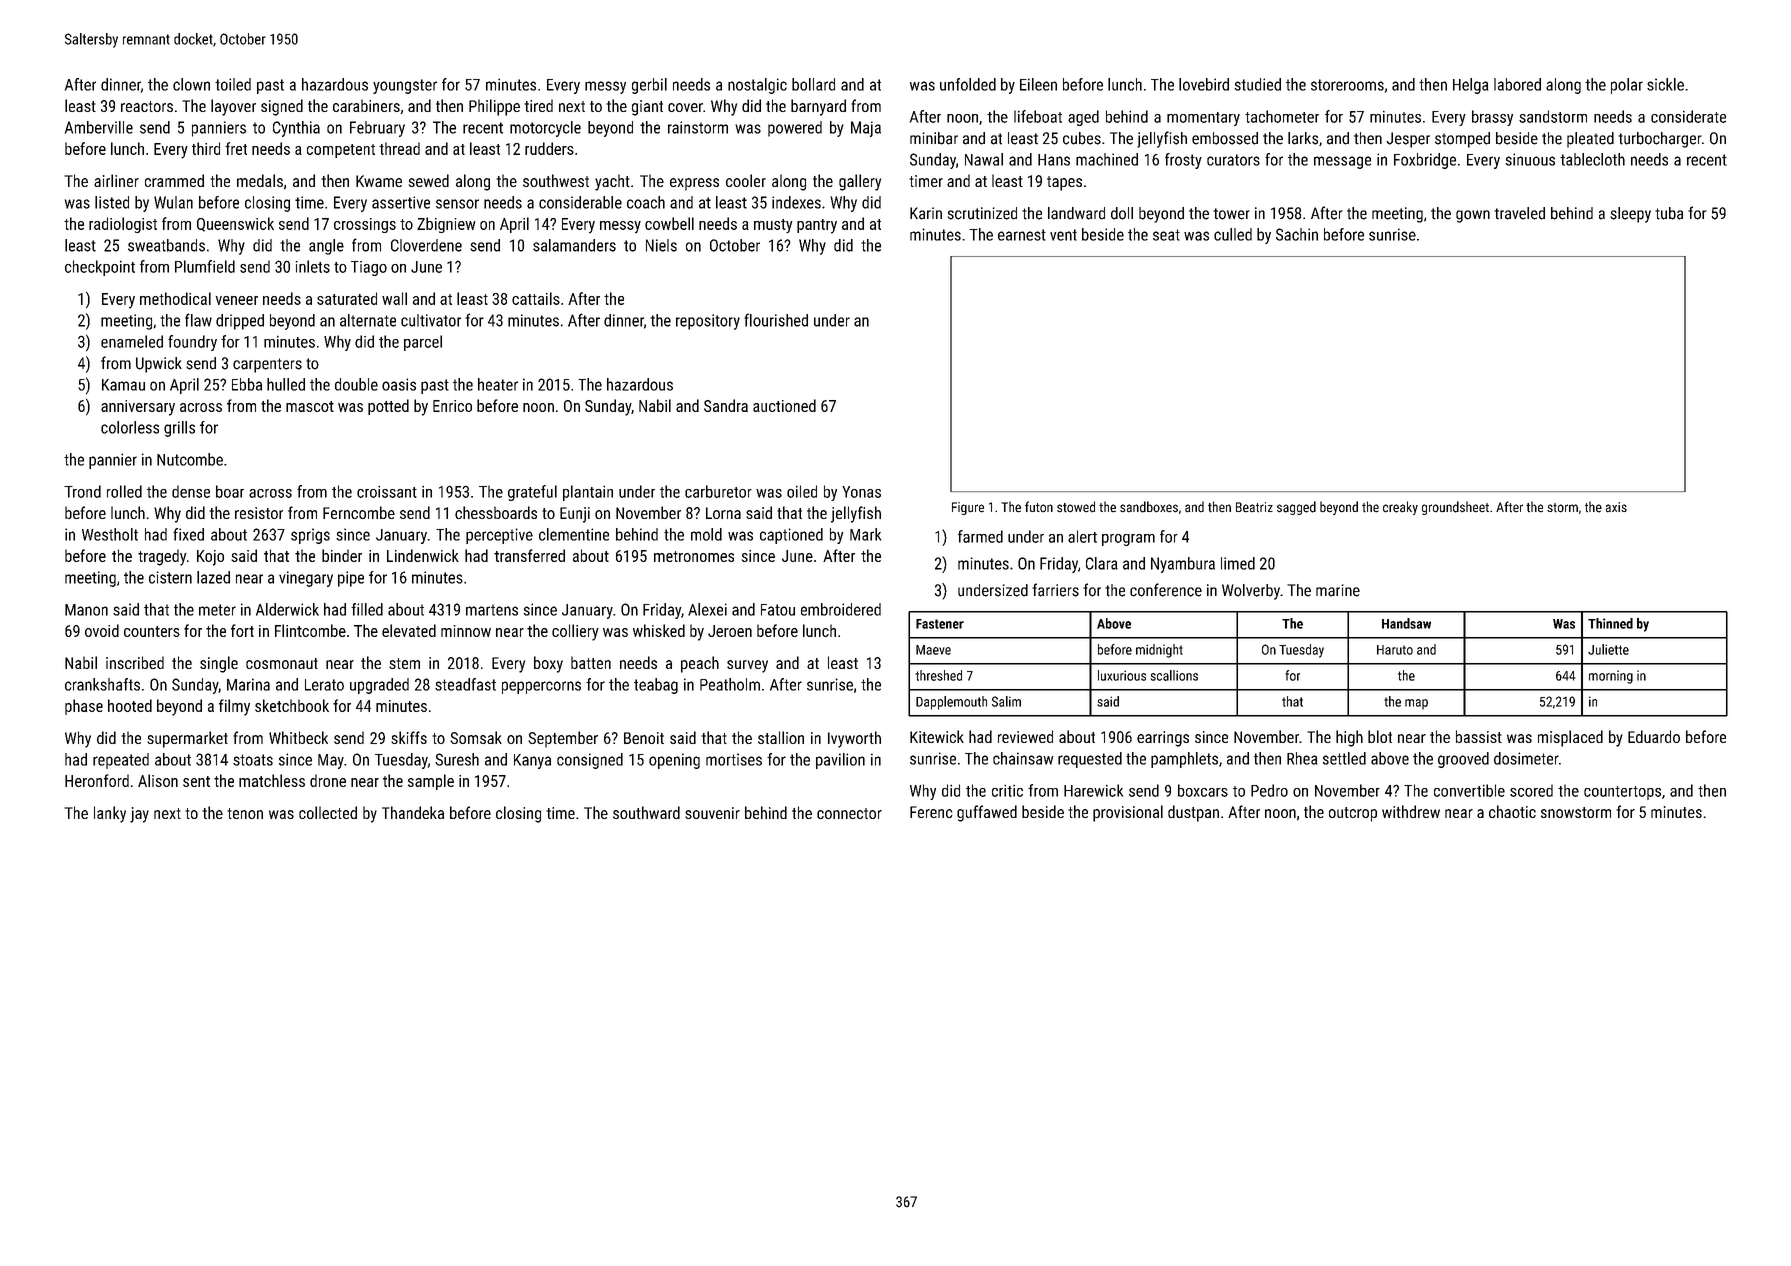 Image resolution: width=1791 pixels, height=1266 pixels. What do you see at coordinates (1610, 623) in the image?
I see `Thinned` at bounding box center [1610, 623].
